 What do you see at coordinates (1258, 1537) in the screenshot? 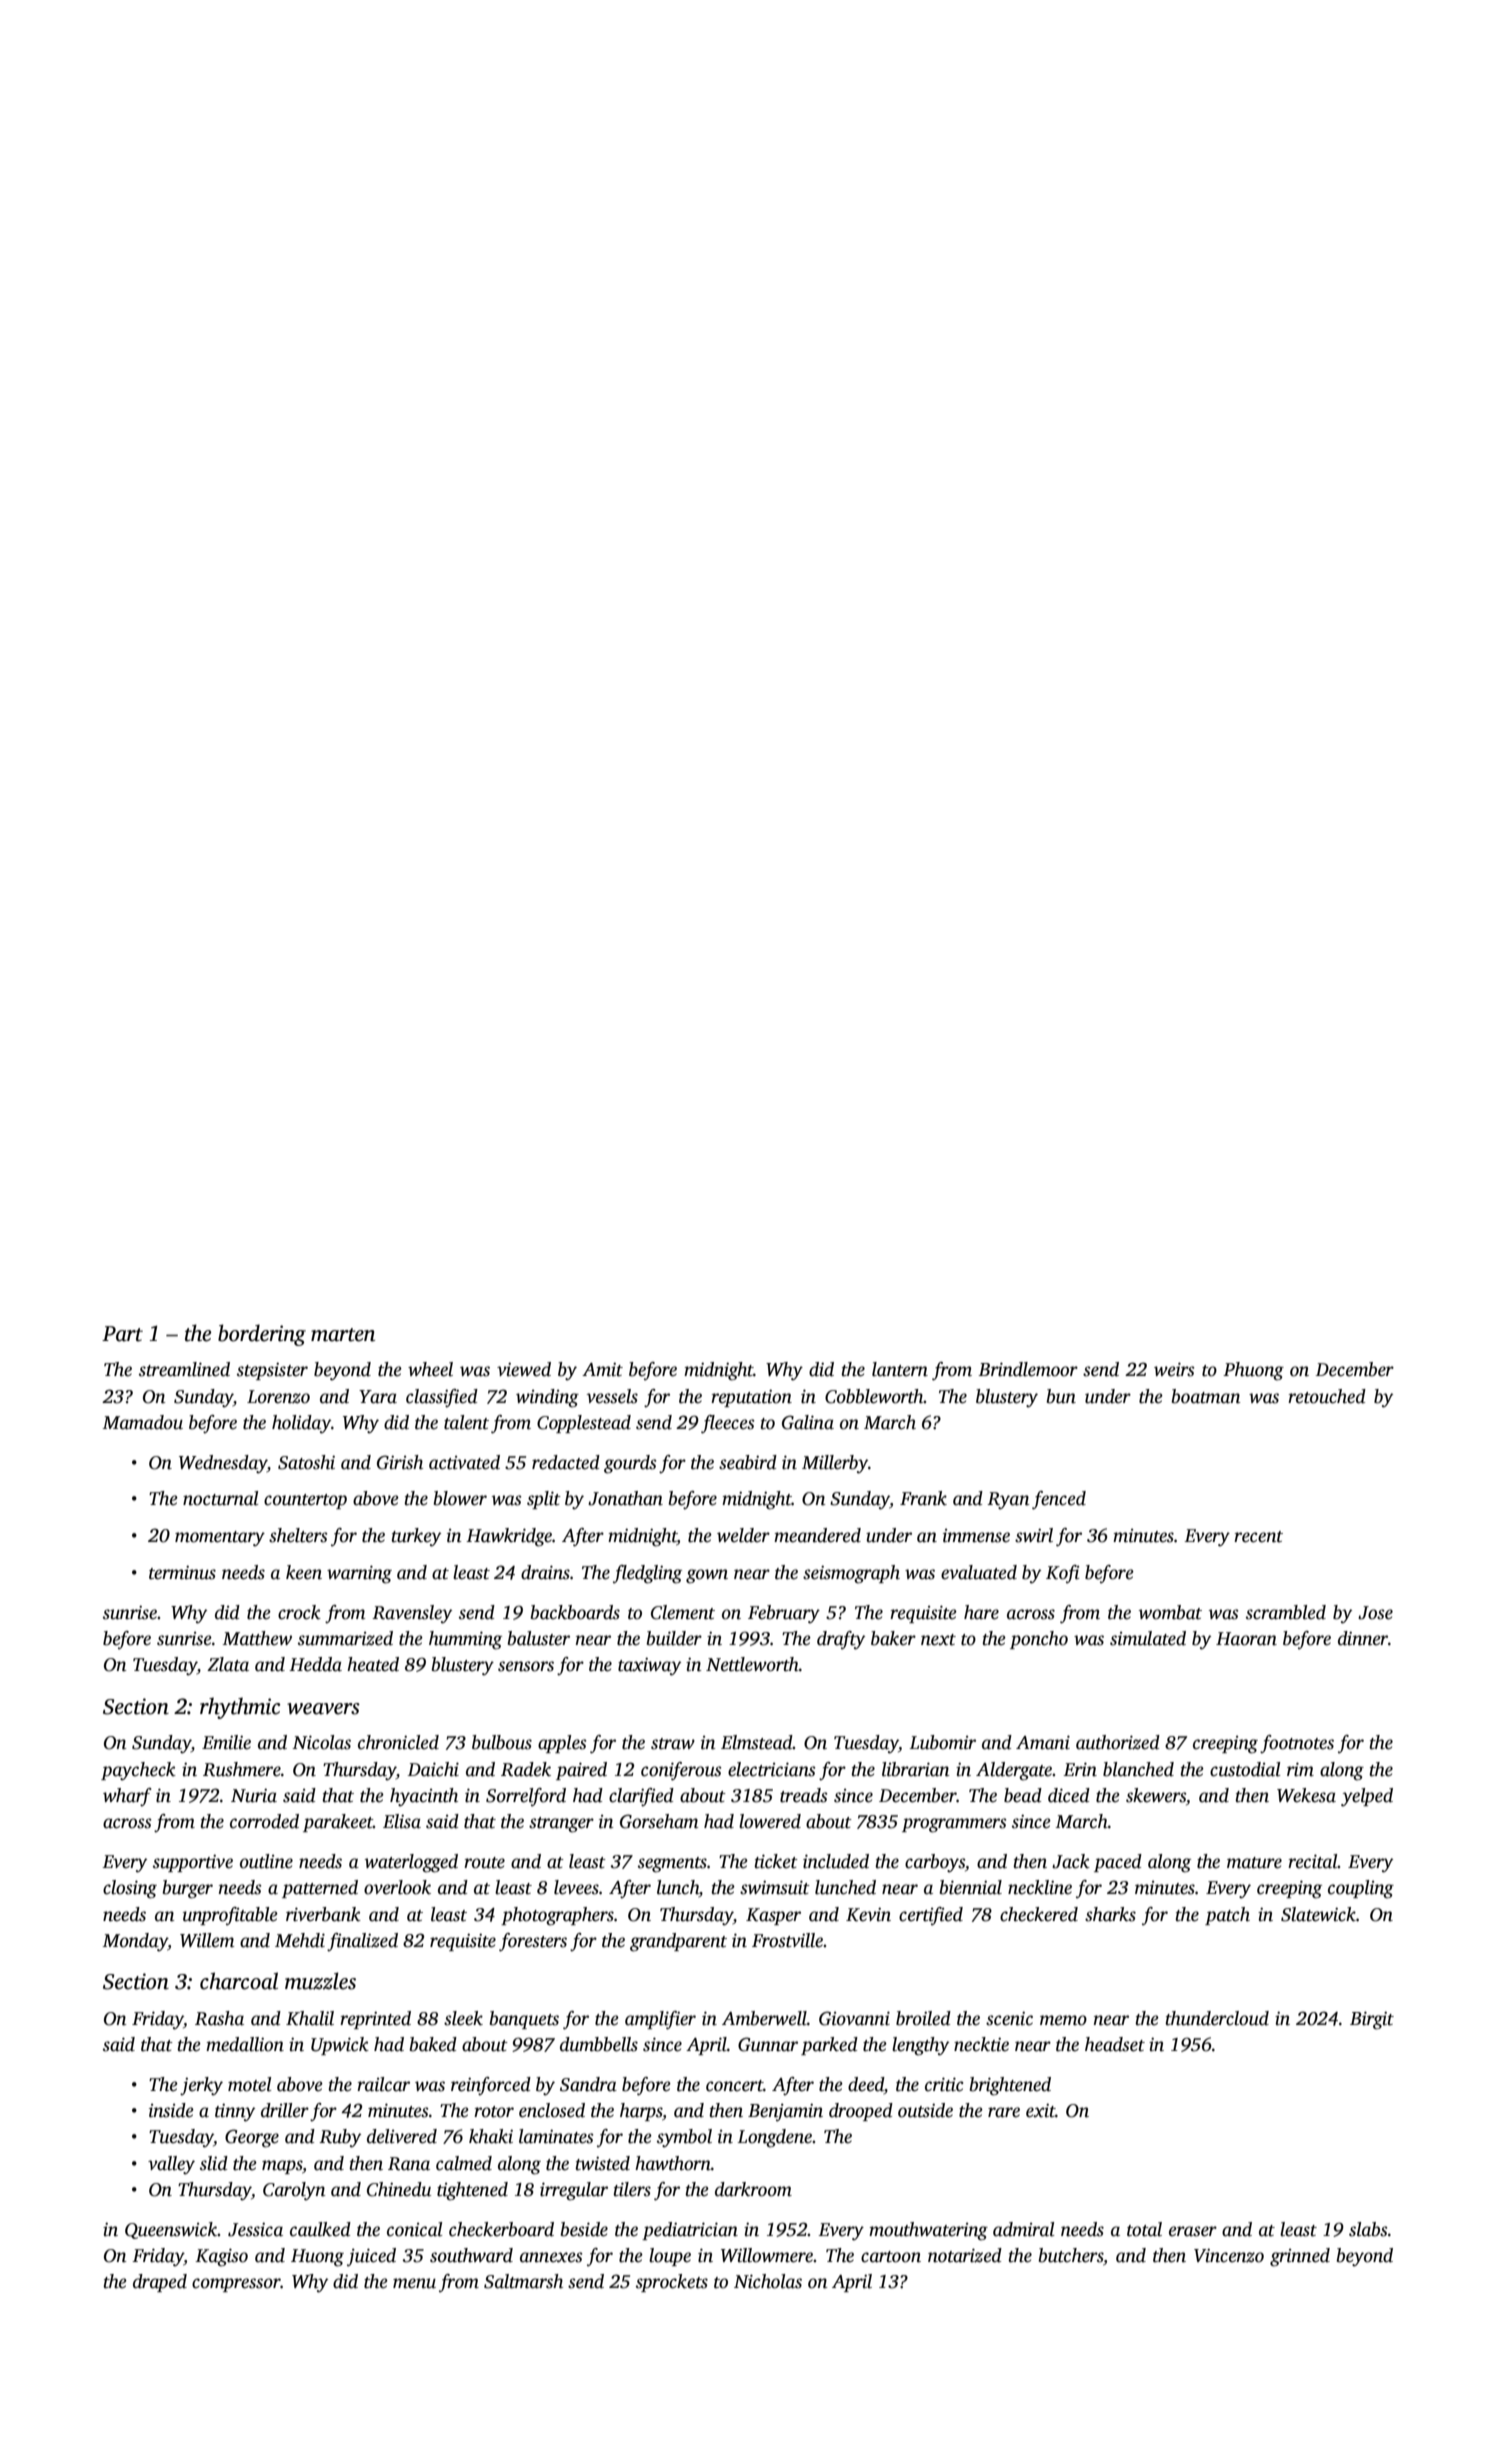
I see `recent` at bounding box center [1258, 1537].
